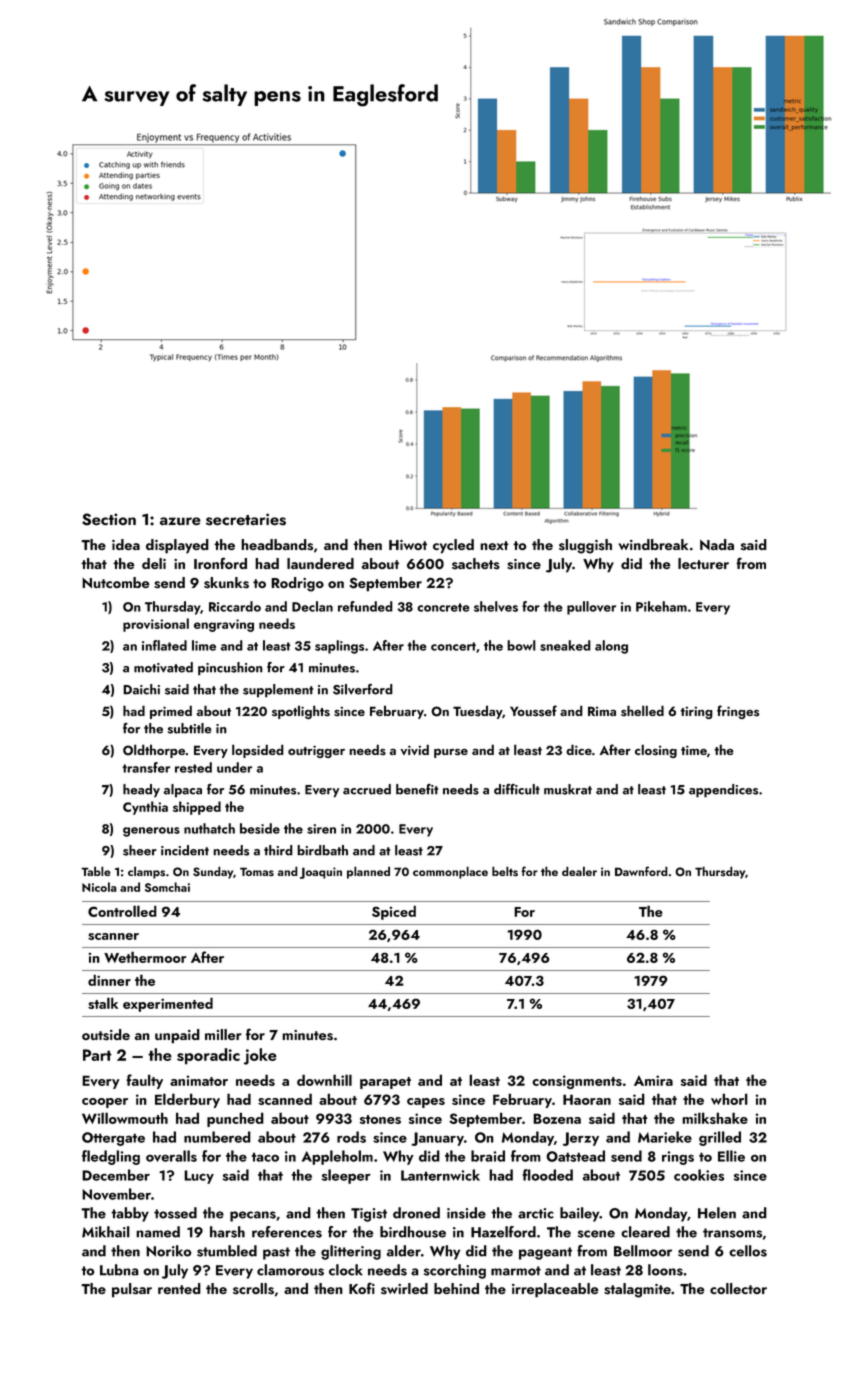 The width and height of the image is (849, 1400). I want to click on Table, so click(96, 871).
